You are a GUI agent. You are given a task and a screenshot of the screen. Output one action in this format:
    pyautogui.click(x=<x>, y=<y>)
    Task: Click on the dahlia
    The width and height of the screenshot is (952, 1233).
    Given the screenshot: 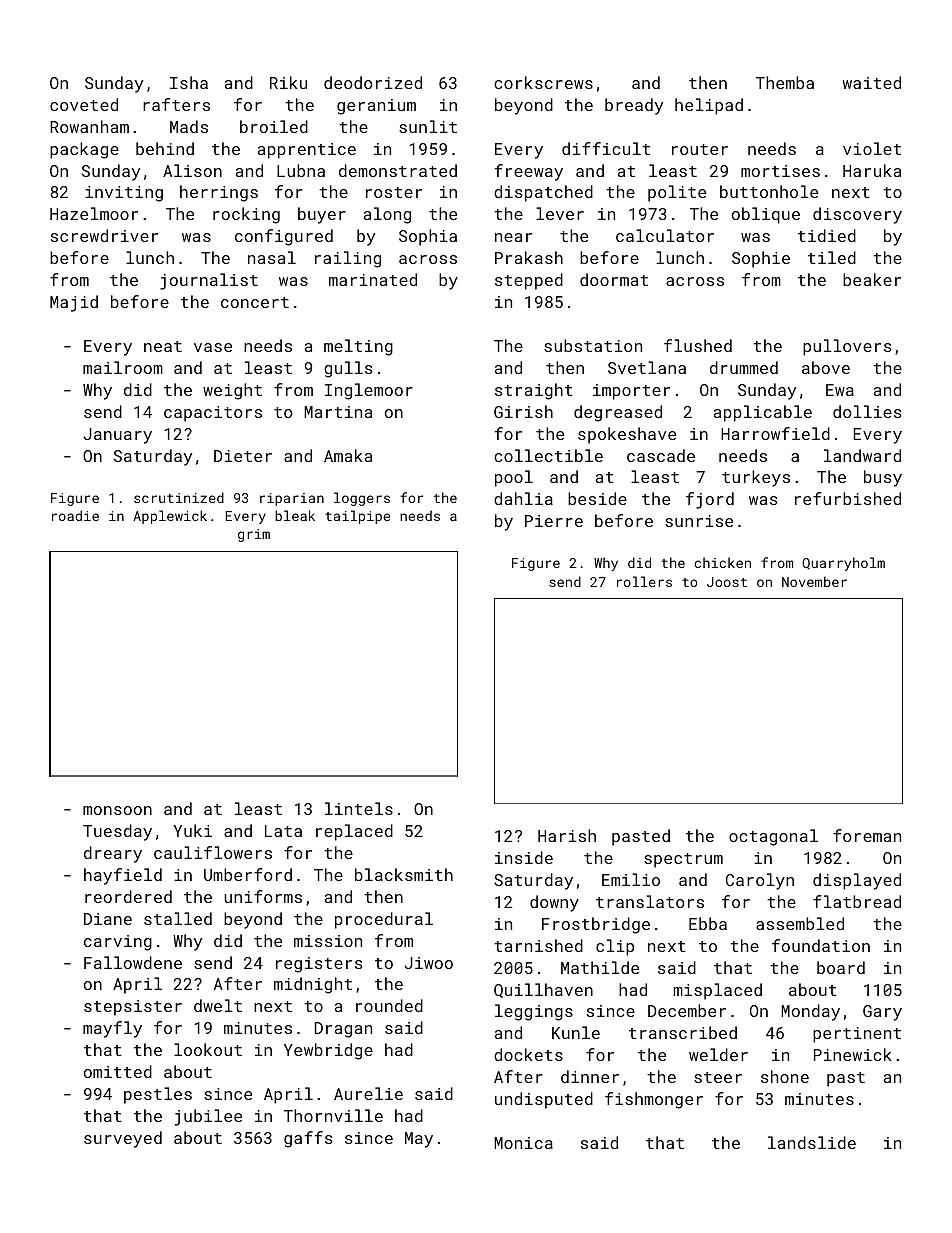 What is the action you would take?
    pyautogui.click(x=523, y=498)
